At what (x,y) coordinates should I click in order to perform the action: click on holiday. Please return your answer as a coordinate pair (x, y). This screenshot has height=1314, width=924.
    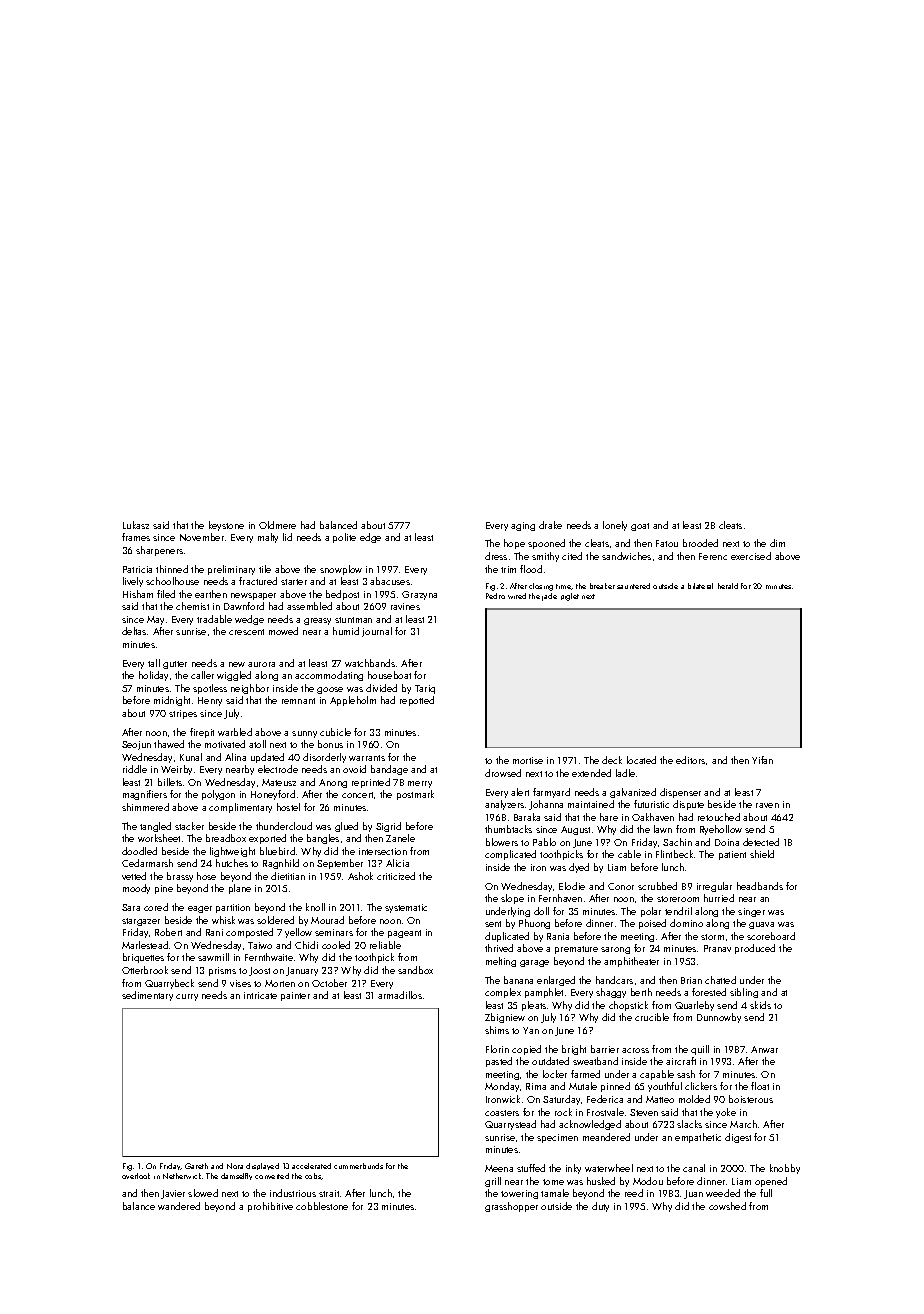
    Looking at the image, I should click on (153, 676).
